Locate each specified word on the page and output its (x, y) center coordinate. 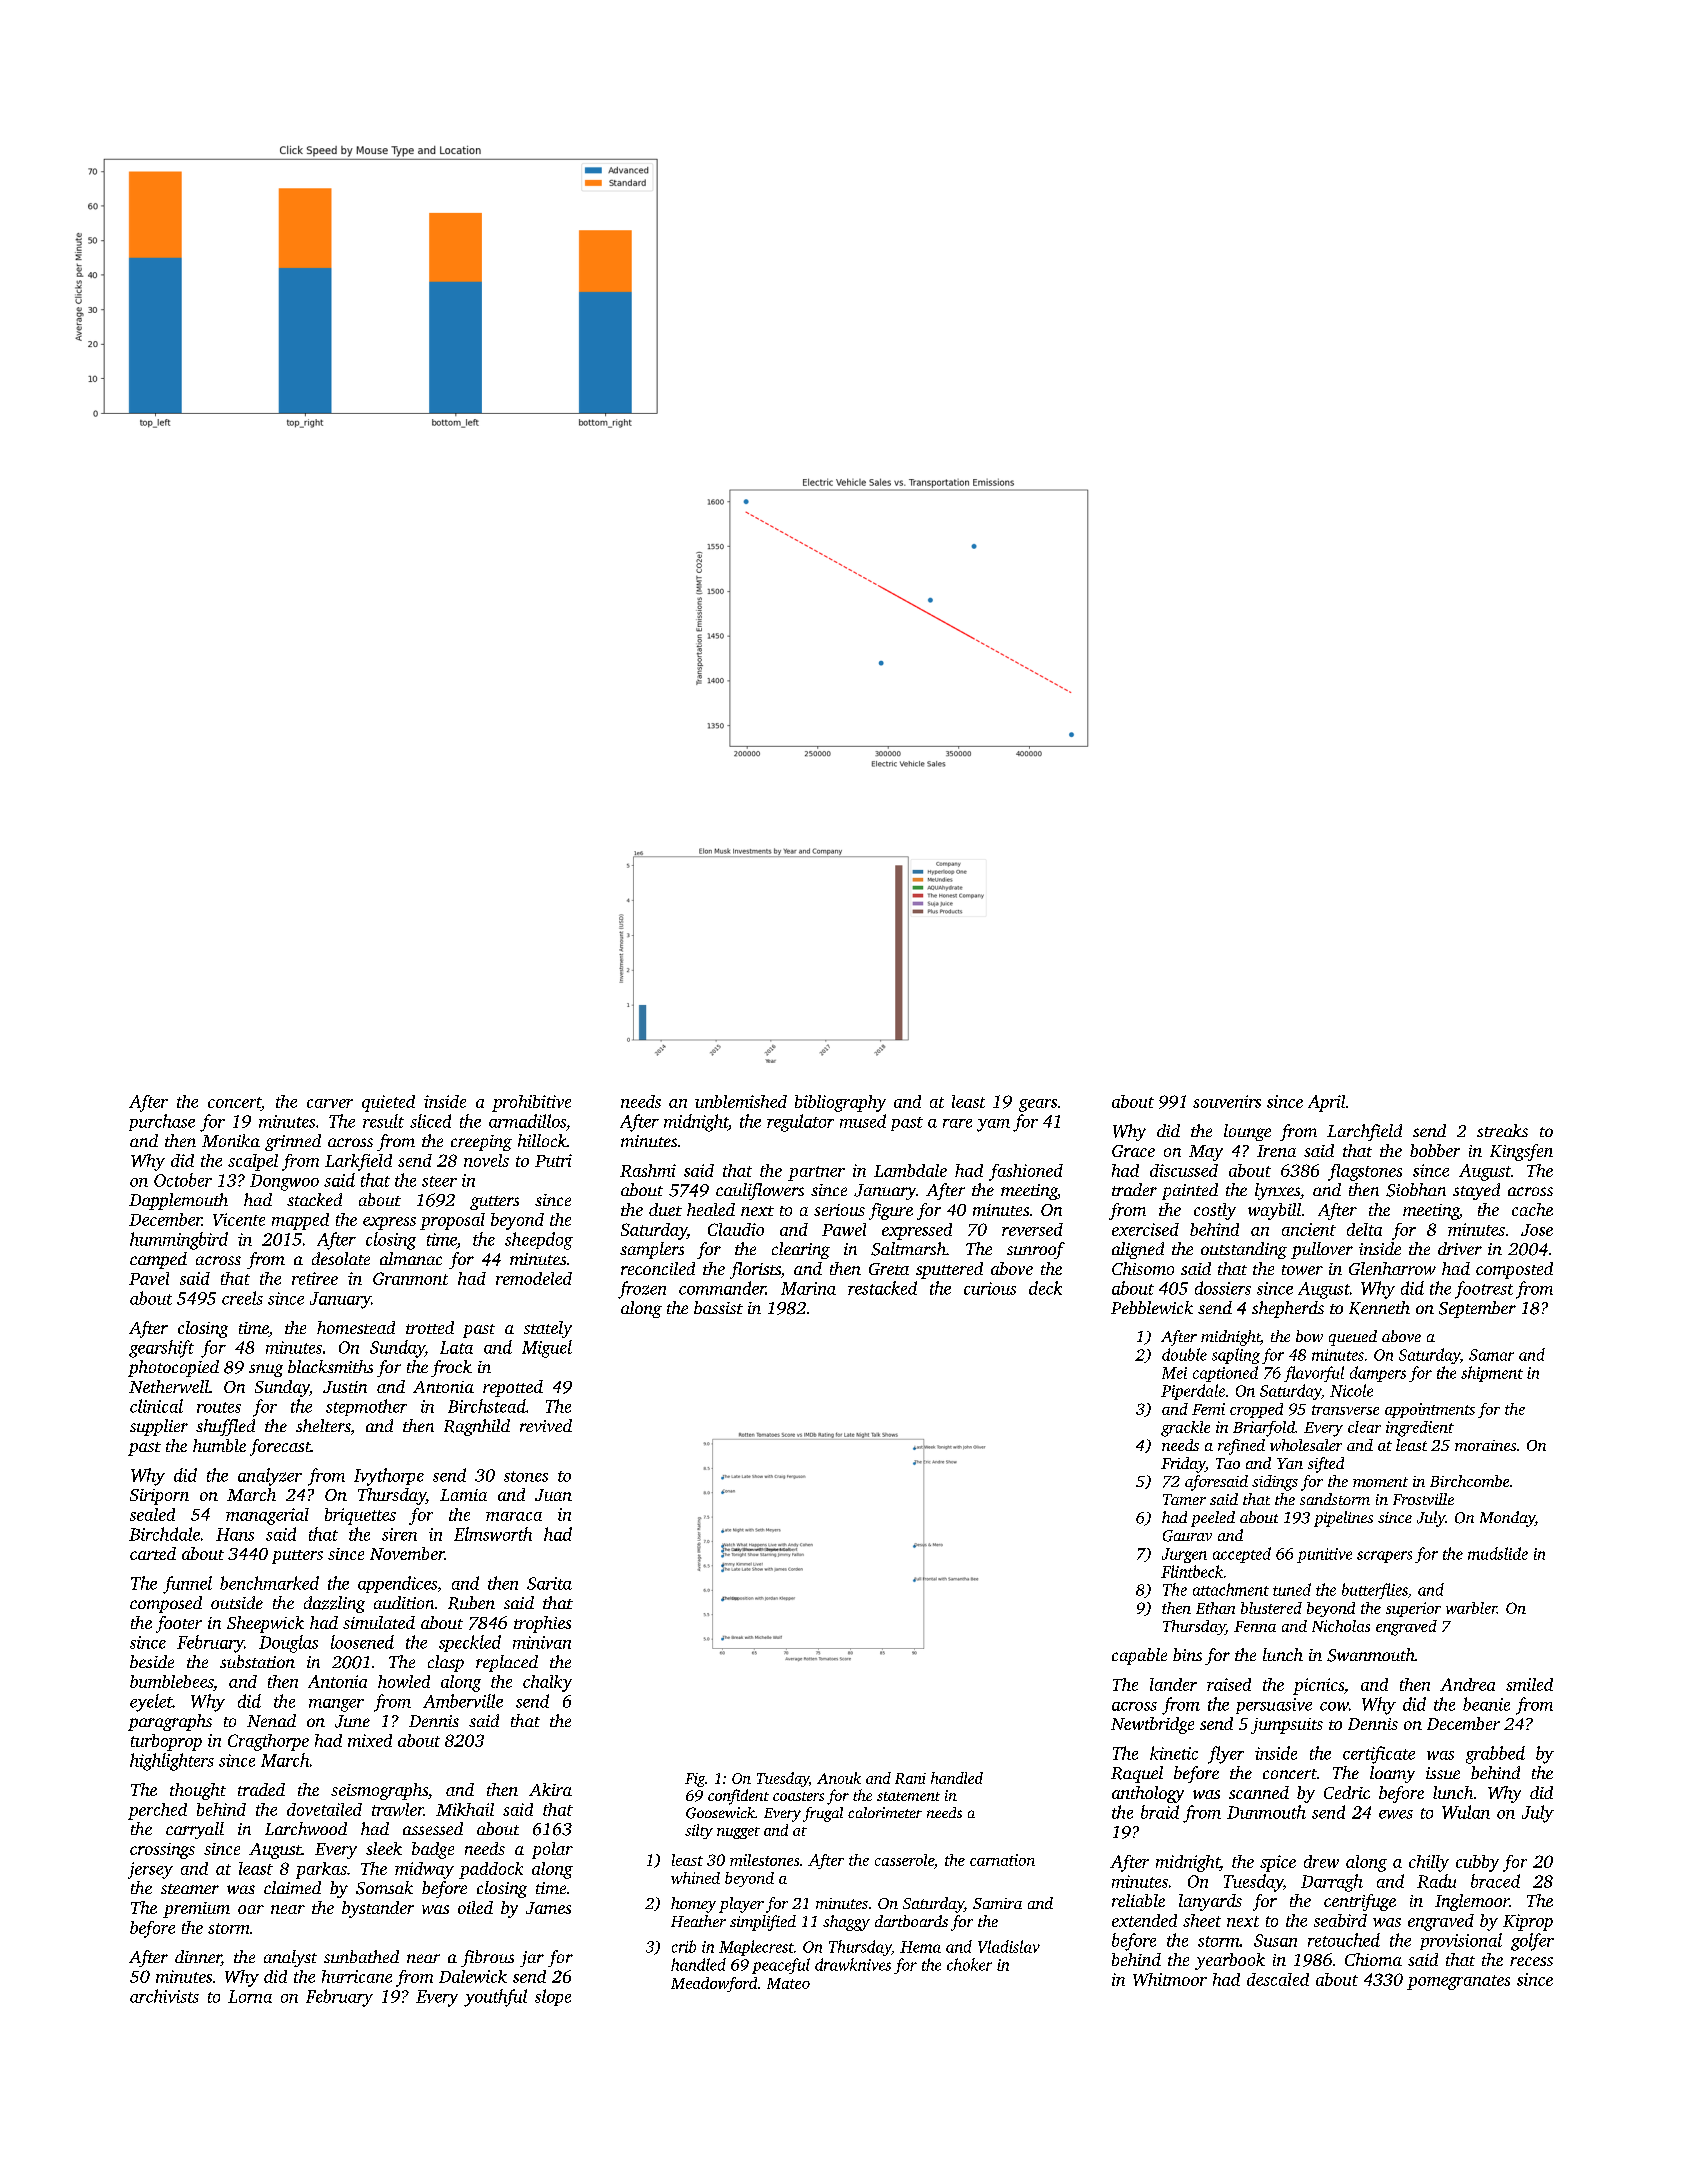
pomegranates (1458, 1982)
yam (993, 1125)
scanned (1259, 1792)
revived (546, 1425)
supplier (159, 1427)
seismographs (379, 1791)
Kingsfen (1521, 1152)
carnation (1002, 1860)
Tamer (1184, 1499)
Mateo (788, 1983)
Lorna (250, 1996)
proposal (452, 1221)
